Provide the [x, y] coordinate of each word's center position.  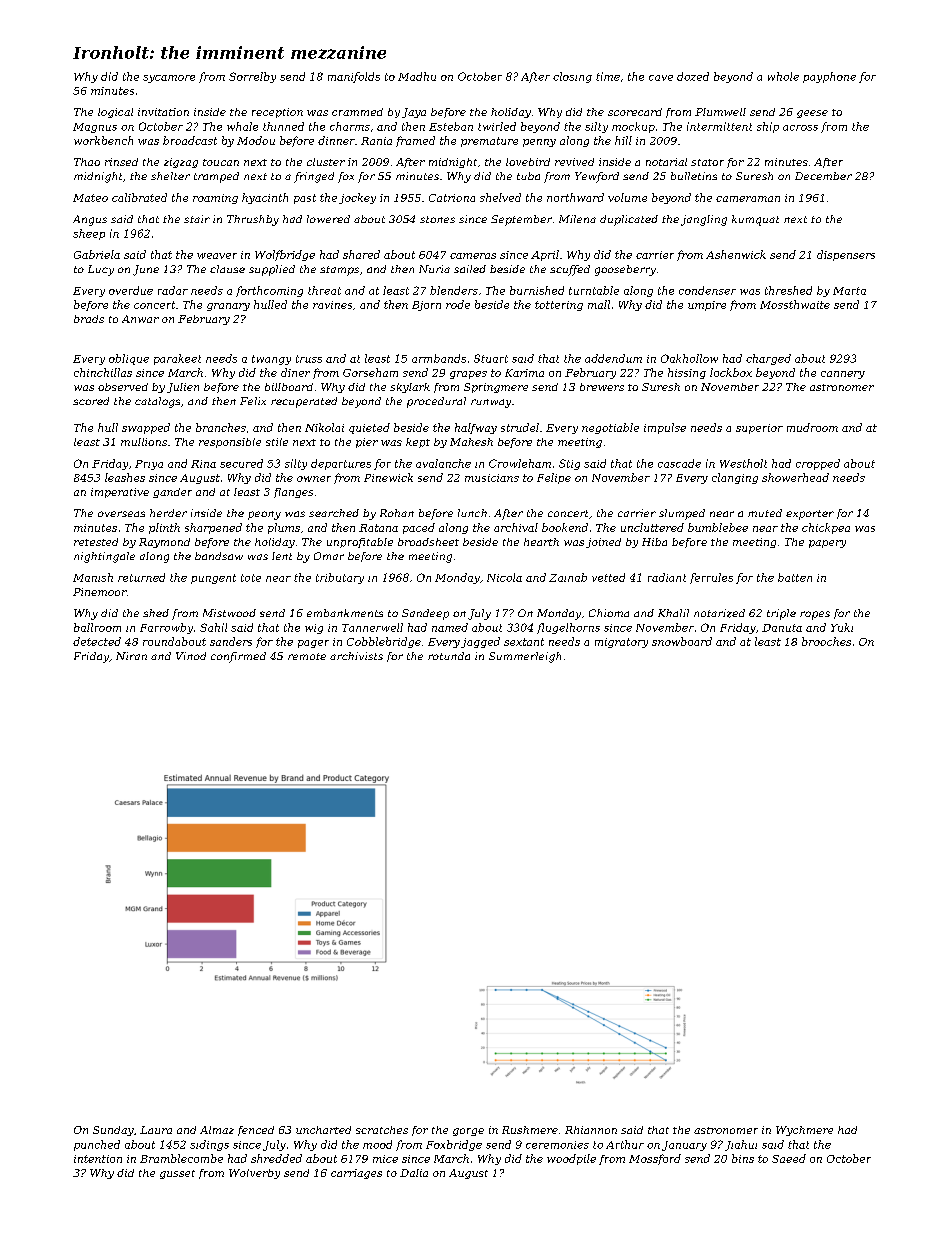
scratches [382, 1130]
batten [795, 577]
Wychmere [804, 1131]
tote [251, 578]
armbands [439, 358]
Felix [253, 401]
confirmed [238, 657]
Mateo [90, 198]
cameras [473, 256]
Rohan [397, 513]
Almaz [217, 1130]
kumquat [755, 220]
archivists [356, 656]
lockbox [731, 372]
